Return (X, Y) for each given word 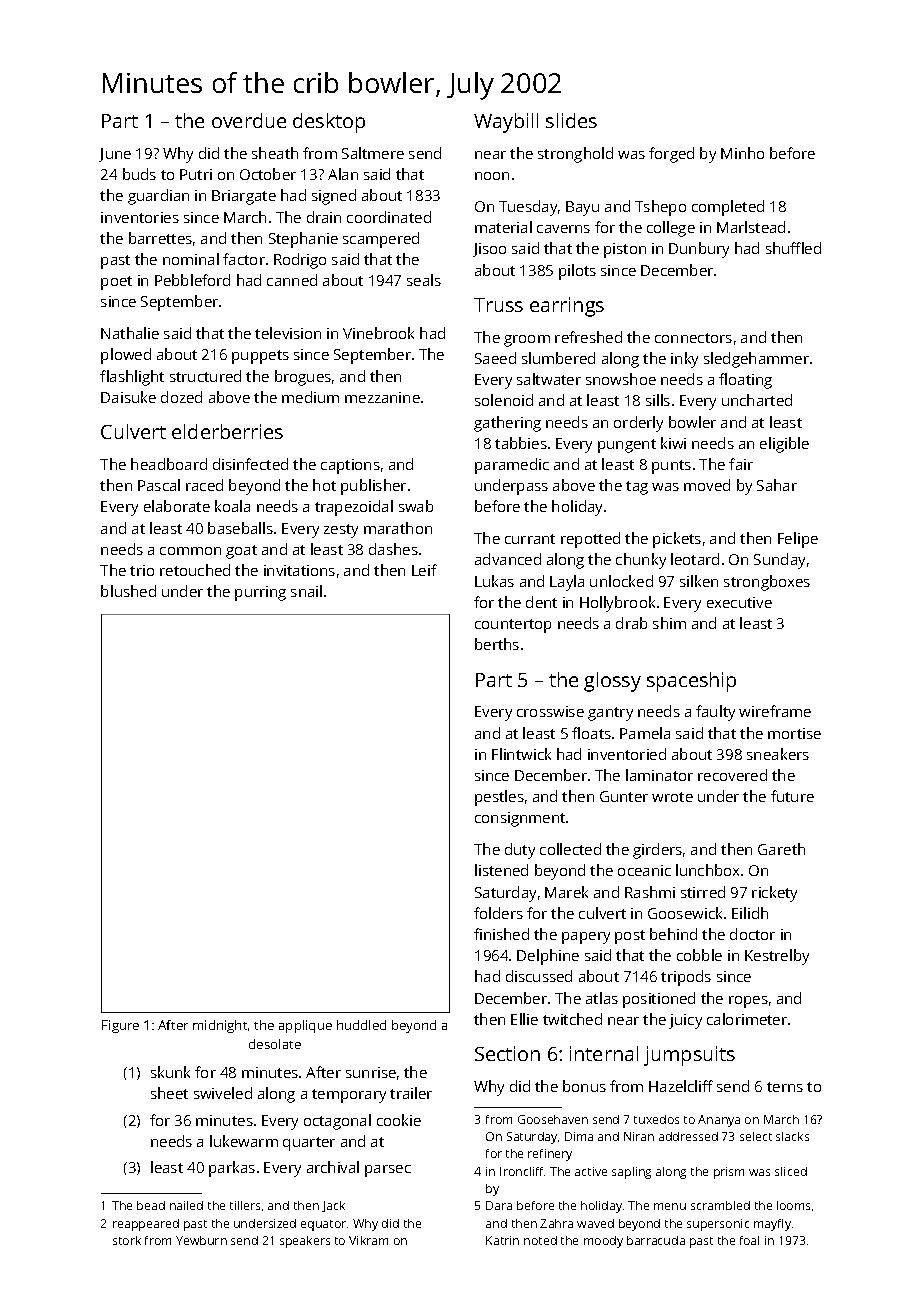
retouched (195, 570)
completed (728, 208)
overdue (249, 120)
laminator (659, 775)
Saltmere (373, 153)
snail (306, 591)
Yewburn (201, 1240)
